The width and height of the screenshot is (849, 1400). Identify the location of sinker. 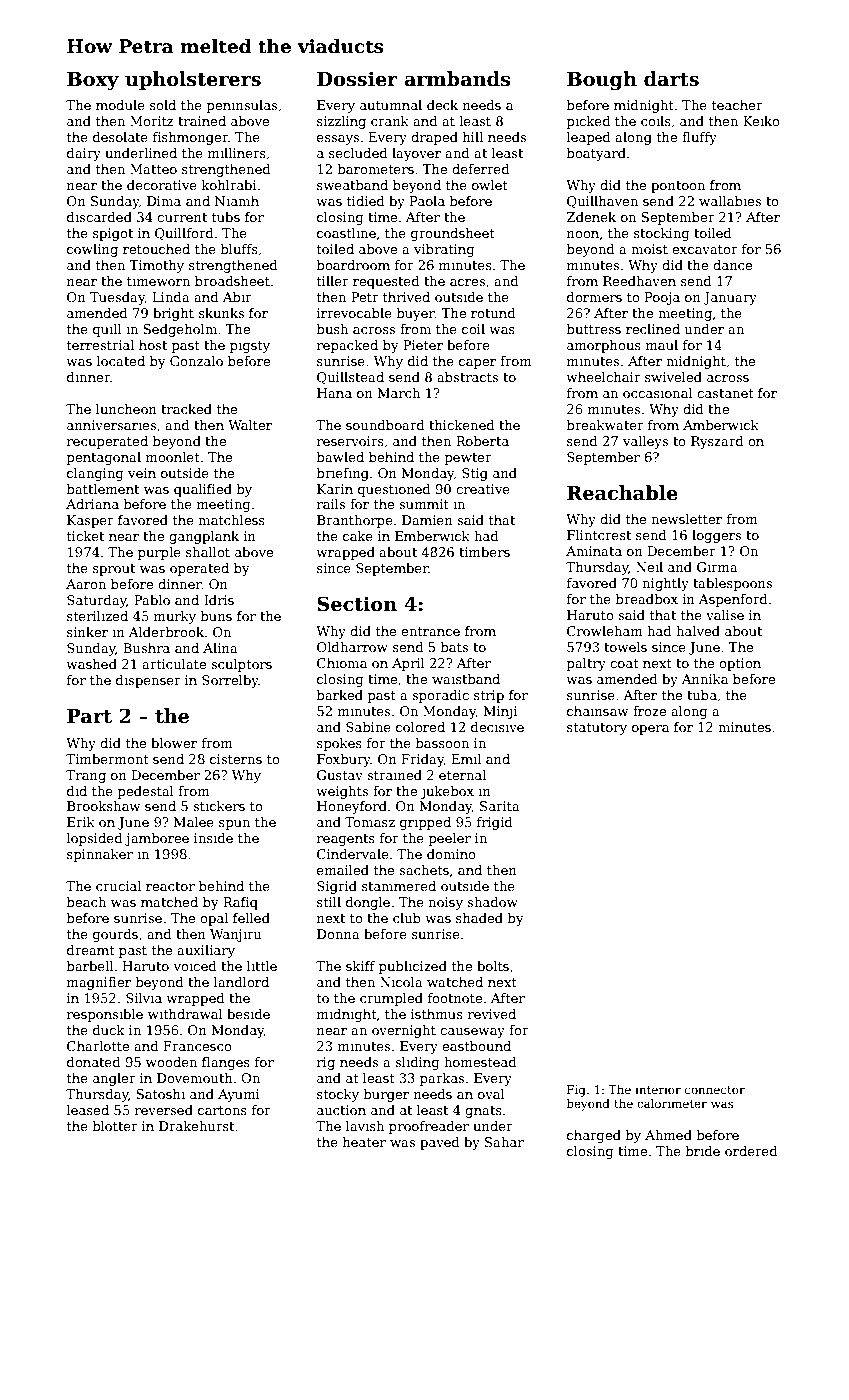
(87, 632).
